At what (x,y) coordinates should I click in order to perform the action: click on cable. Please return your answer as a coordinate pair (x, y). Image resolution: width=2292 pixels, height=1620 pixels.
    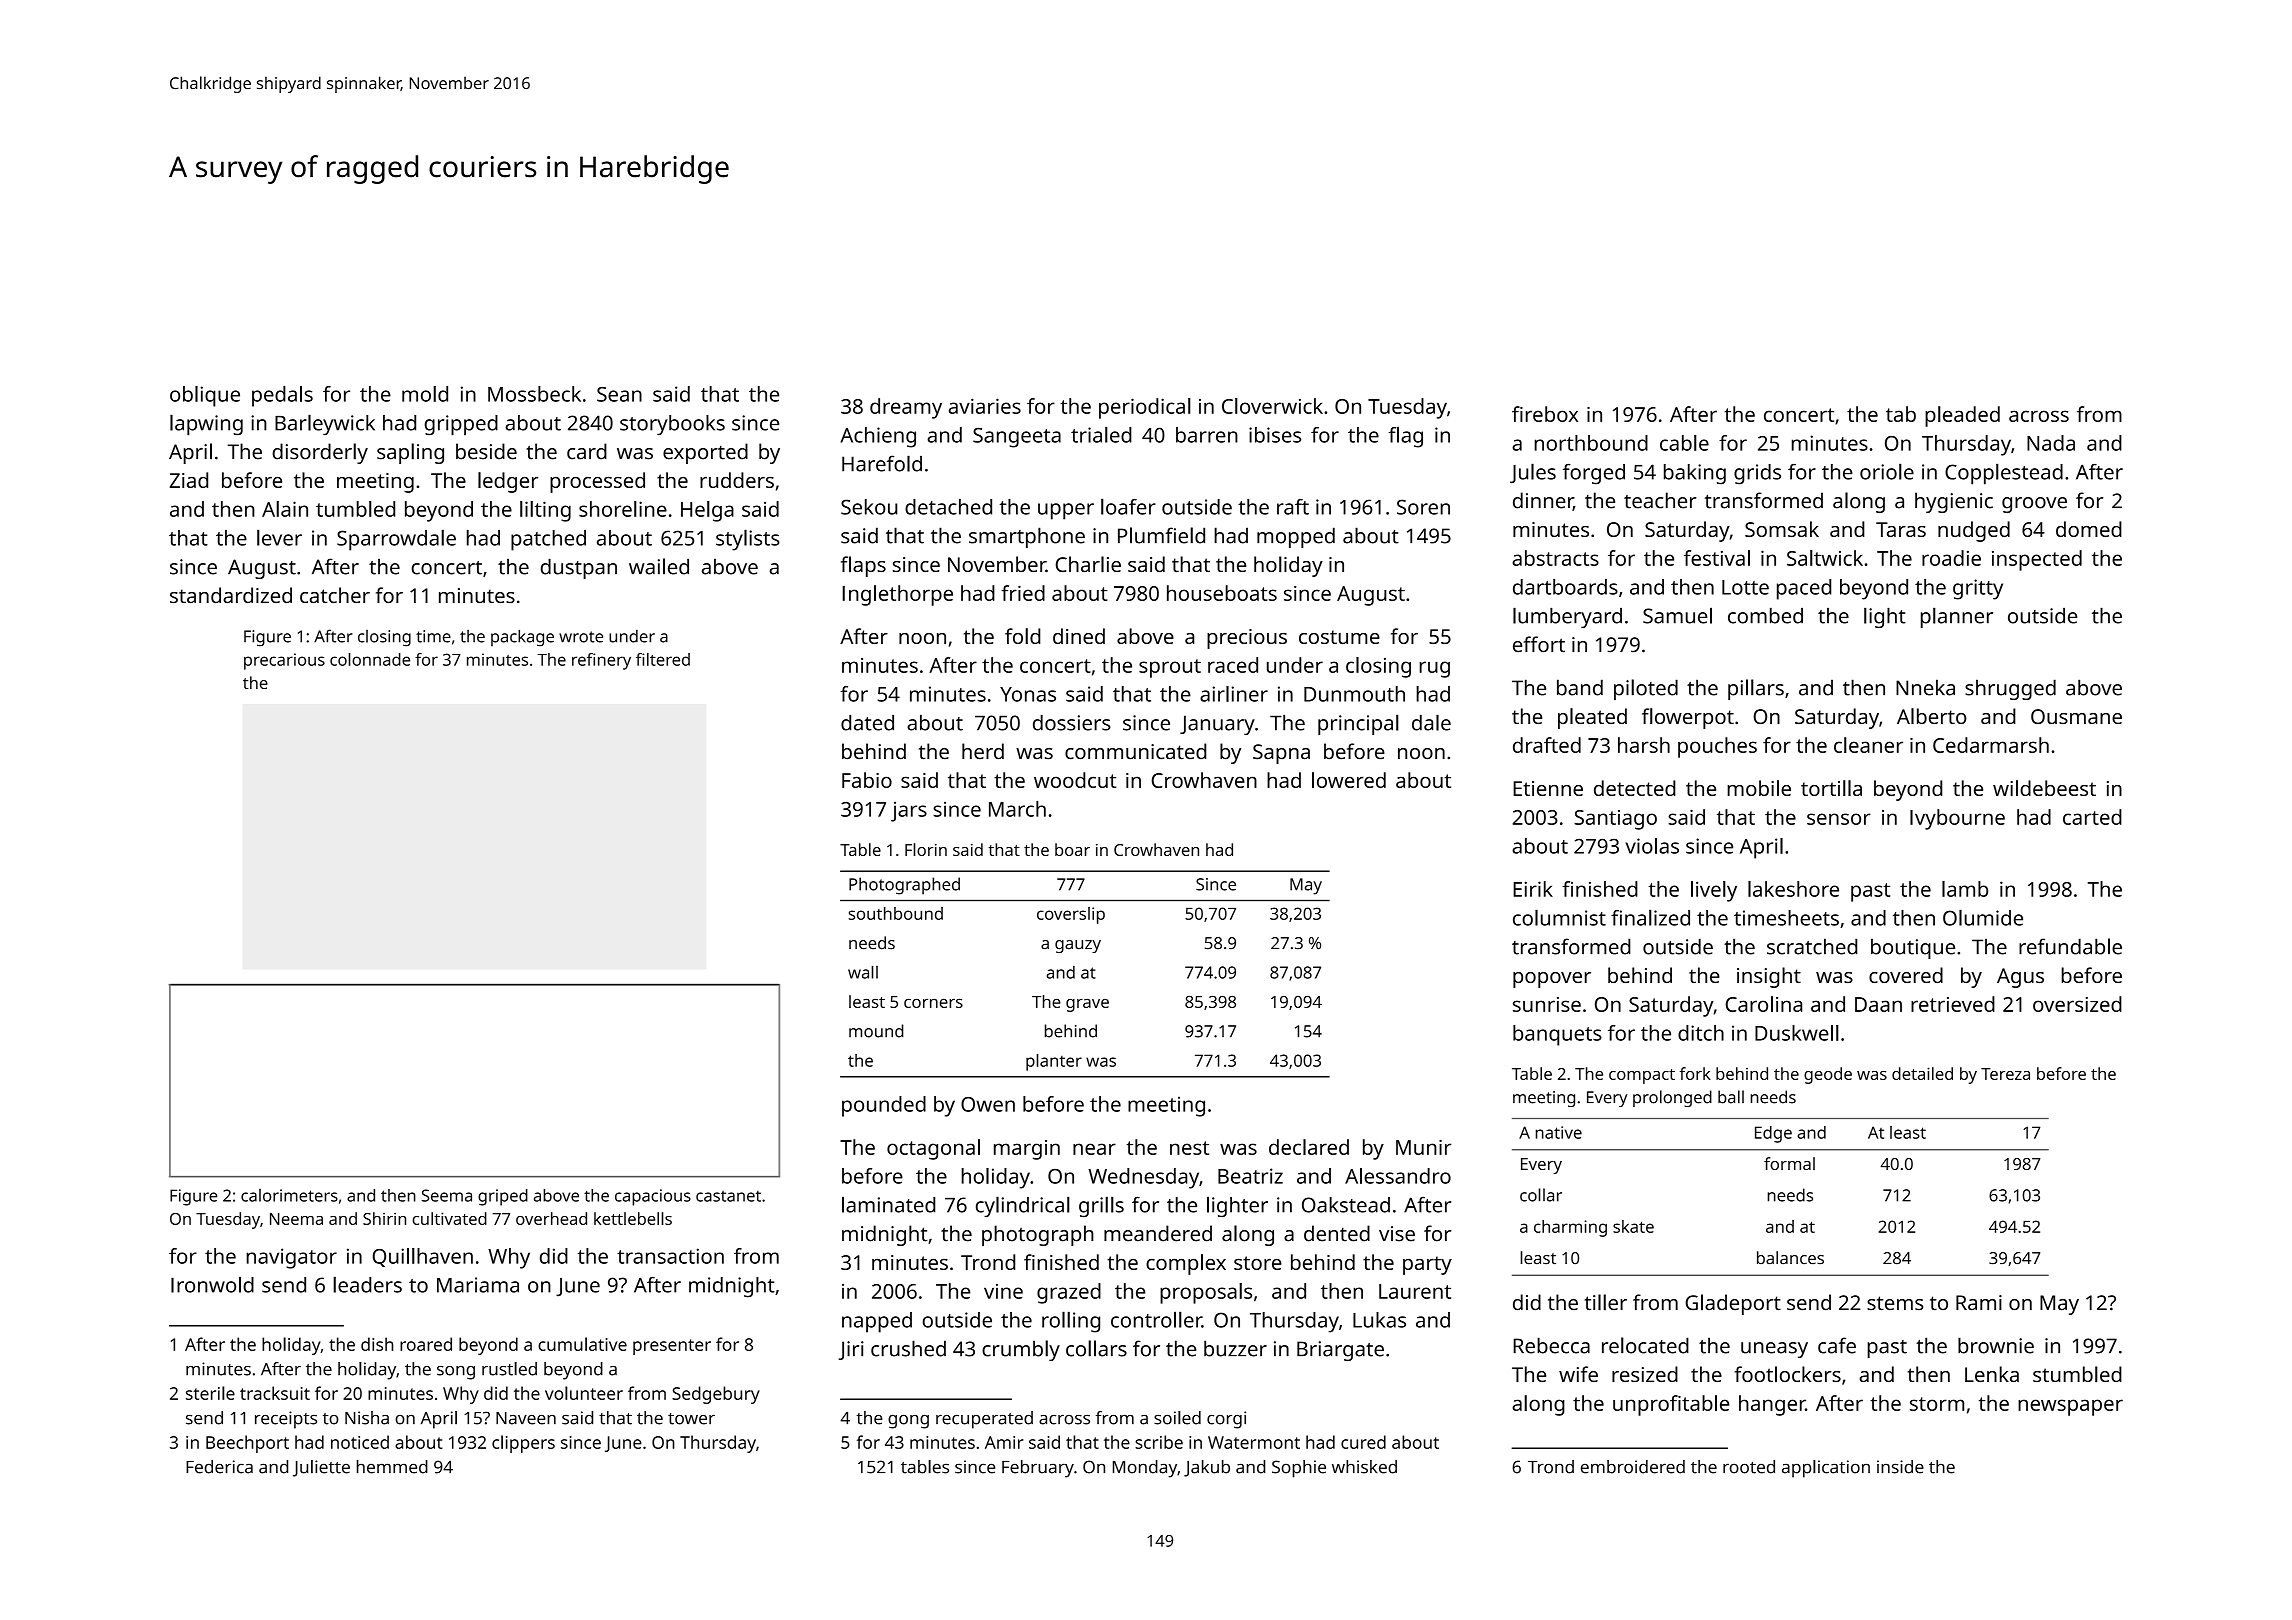
    Looking at the image, I should click on (1684, 443).
